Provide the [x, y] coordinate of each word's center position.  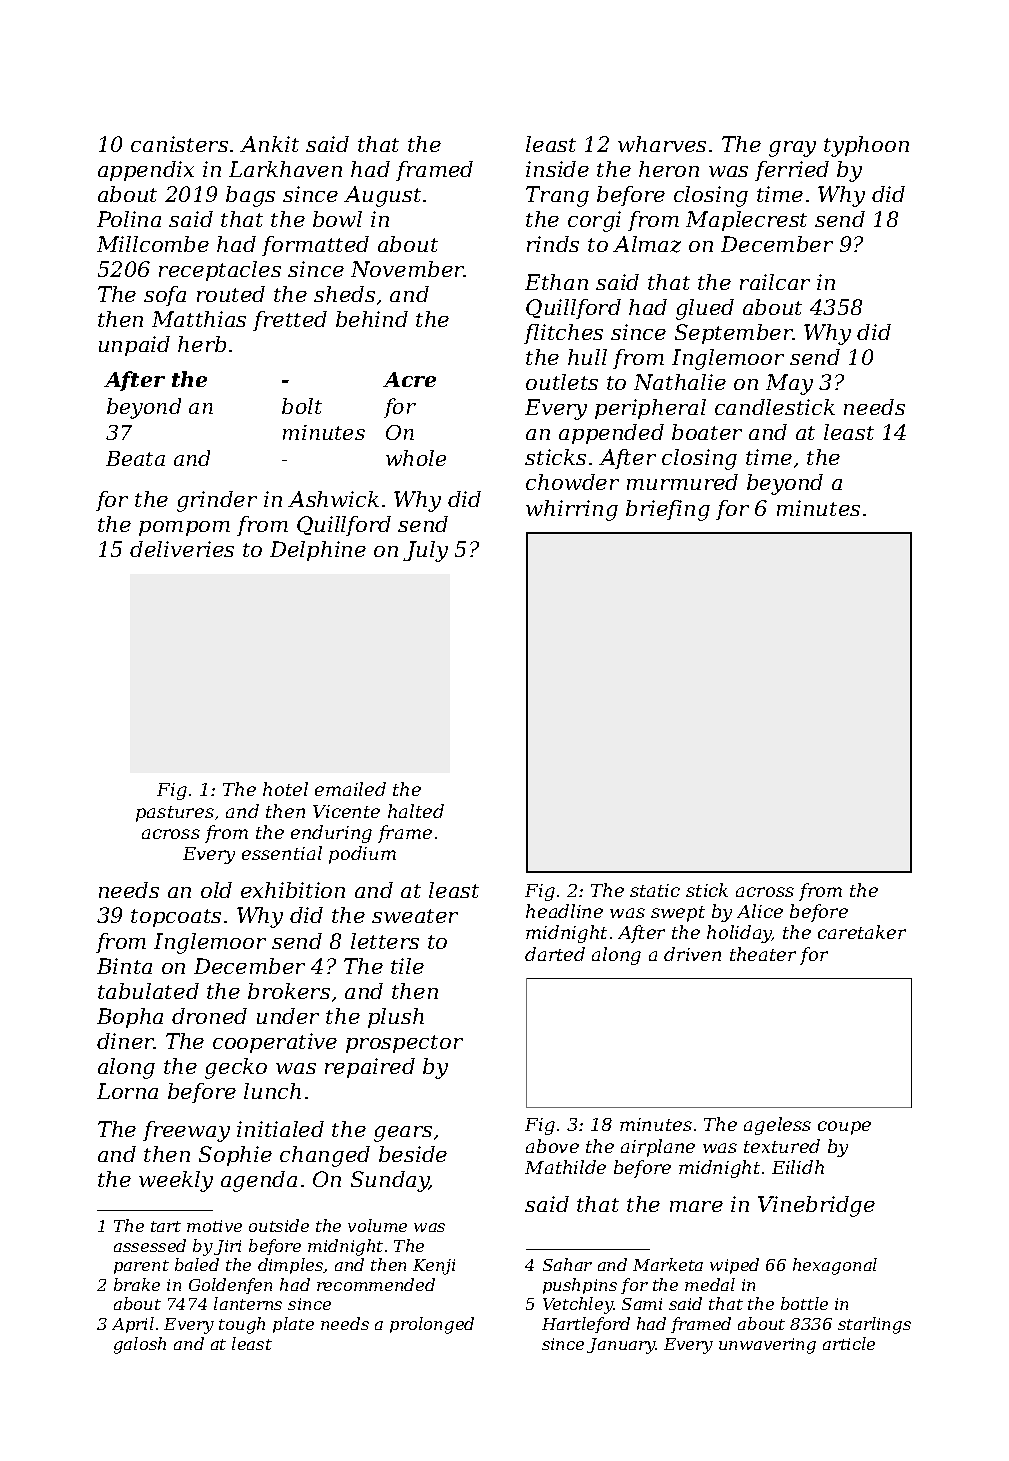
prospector [404, 1044]
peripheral [650, 409]
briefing [668, 510]
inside [557, 169]
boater [707, 432]
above [552, 1146]
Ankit [269, 144]
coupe [844, 1128]
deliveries [182, 549]
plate [293, 1325]
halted [416, 811]
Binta [124, 966]
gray [792, 149]
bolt [302, 406]
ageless [777, 1126]
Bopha [130, 1018]
